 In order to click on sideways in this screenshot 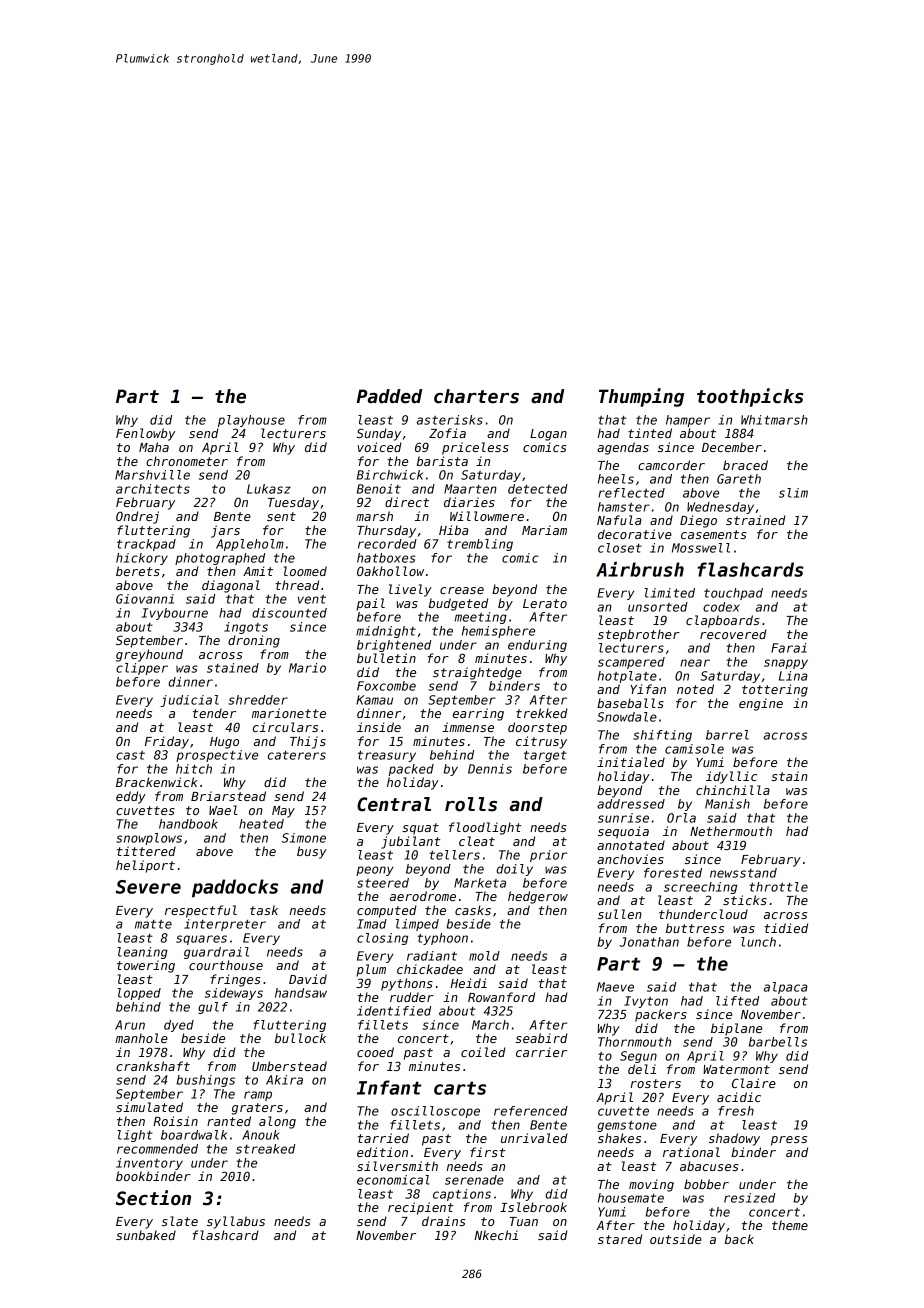, I will do `click(234, 994)`.
